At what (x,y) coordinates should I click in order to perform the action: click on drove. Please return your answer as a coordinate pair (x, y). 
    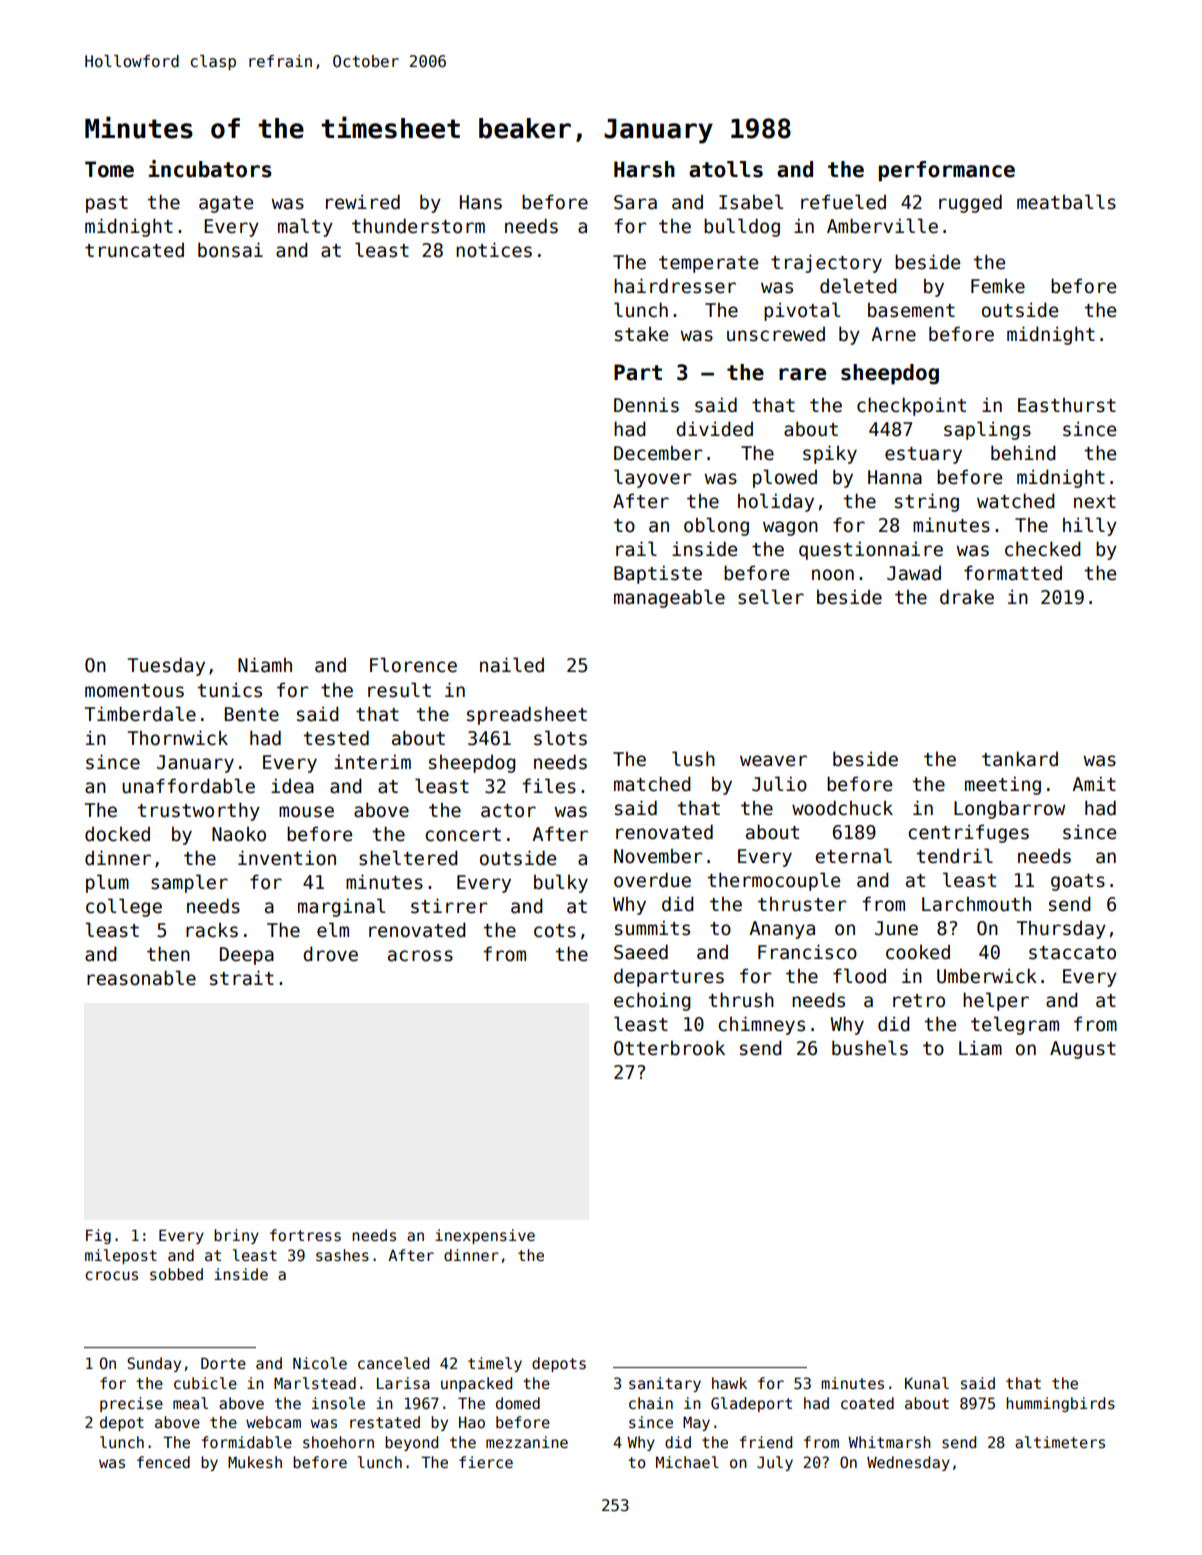
    Looking at the image, I should click on (330, 954).
